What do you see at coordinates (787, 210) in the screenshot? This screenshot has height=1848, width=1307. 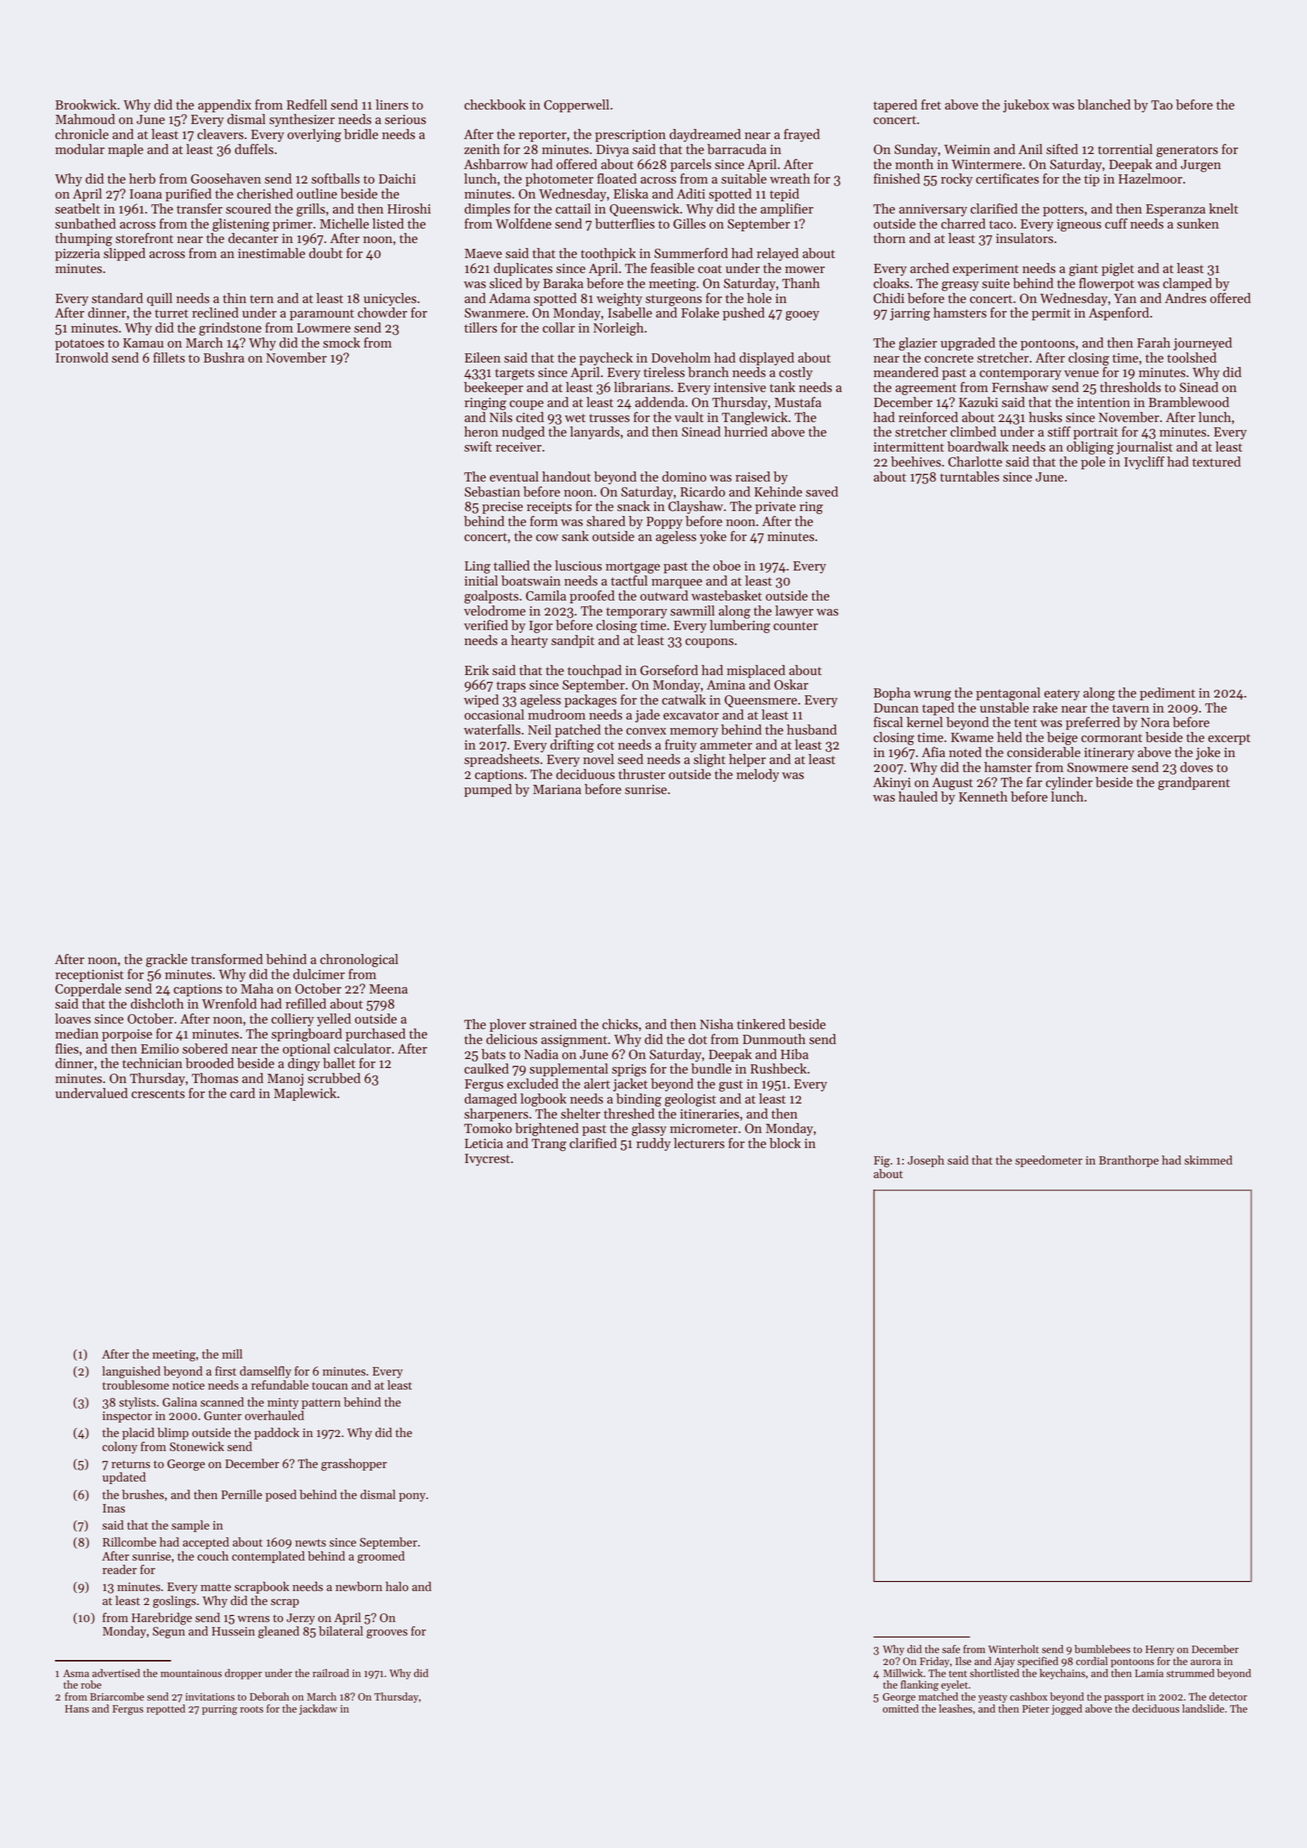 I see `amplifier` at bounding box center [787, 210].
